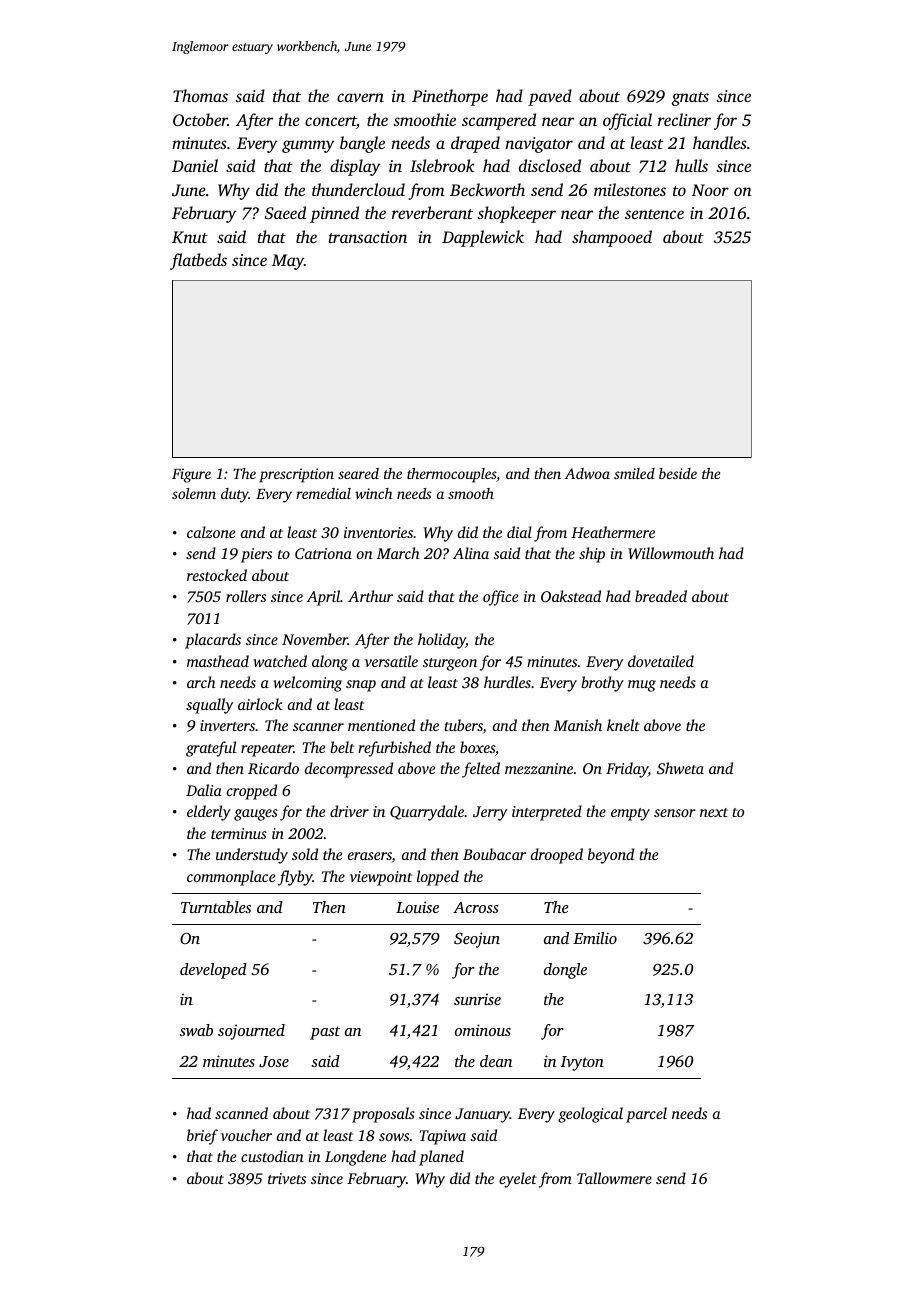 The height and width of the document is (1311, 924). Describe the element at coordinates (442, 165) in the document. I see `Islebrook` at that location.
